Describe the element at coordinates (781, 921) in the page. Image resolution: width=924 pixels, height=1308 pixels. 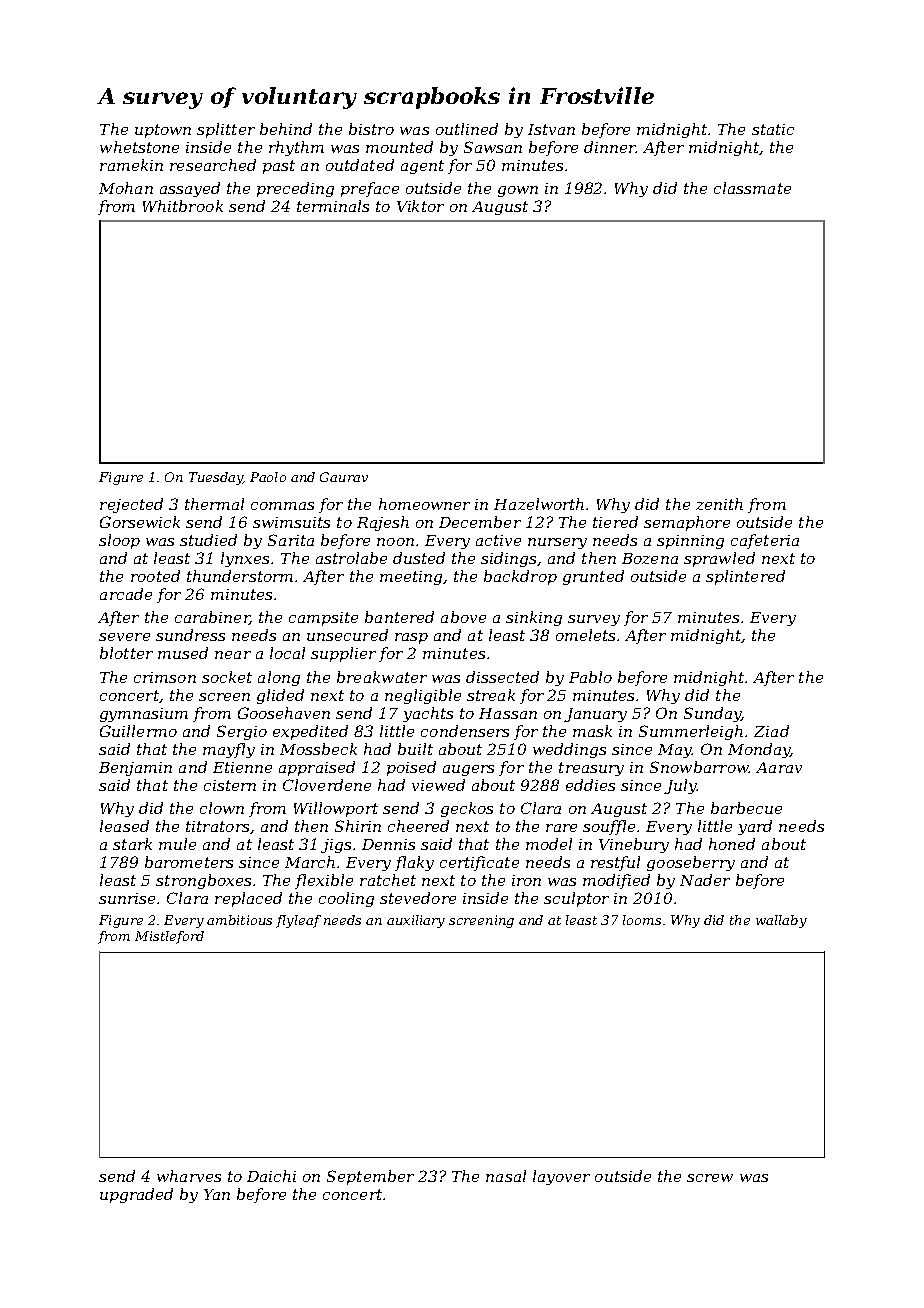
I see `wallaby` at that location.
